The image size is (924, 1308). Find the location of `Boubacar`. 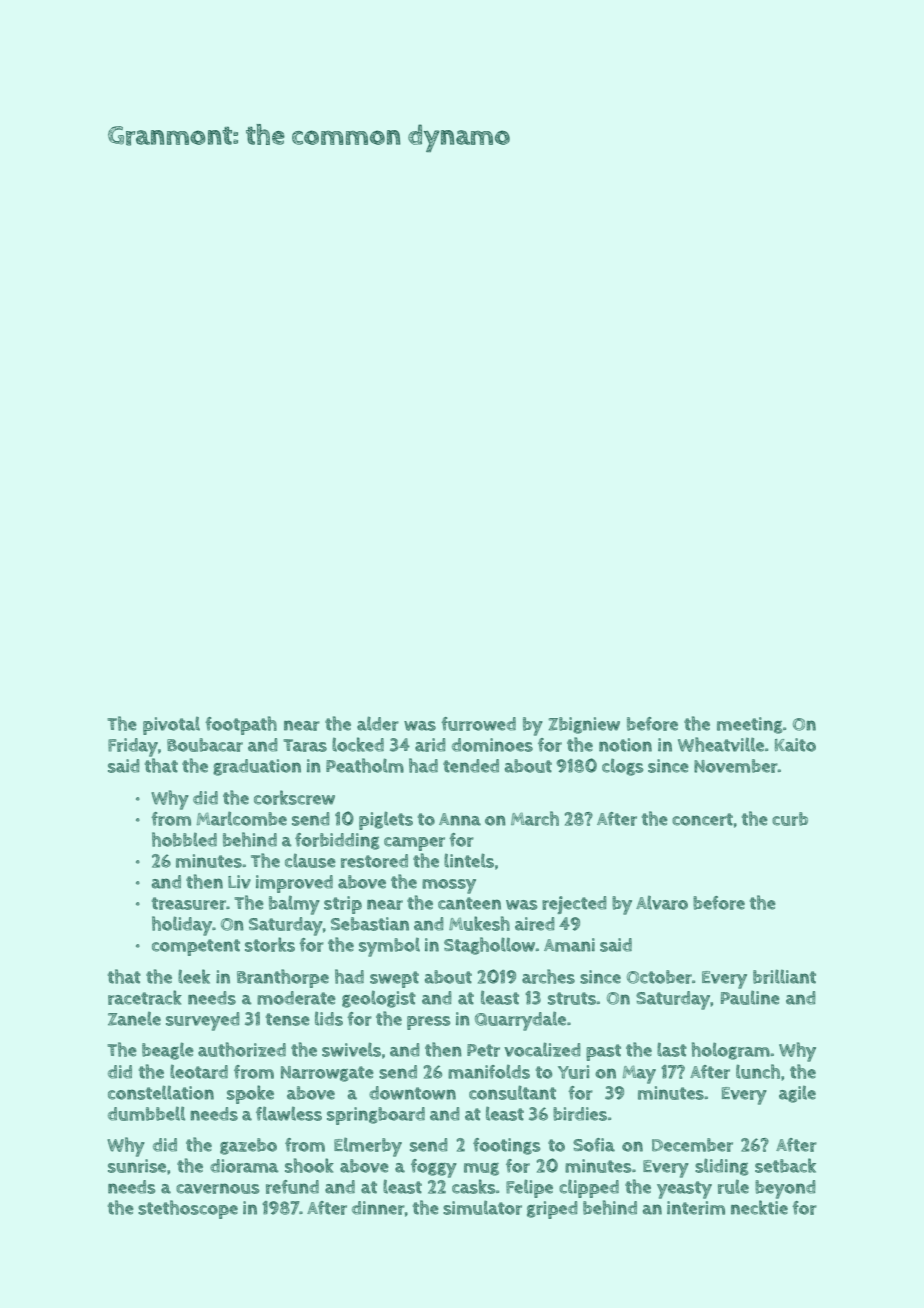

Boubacar is located at coordinates (205, 745).
